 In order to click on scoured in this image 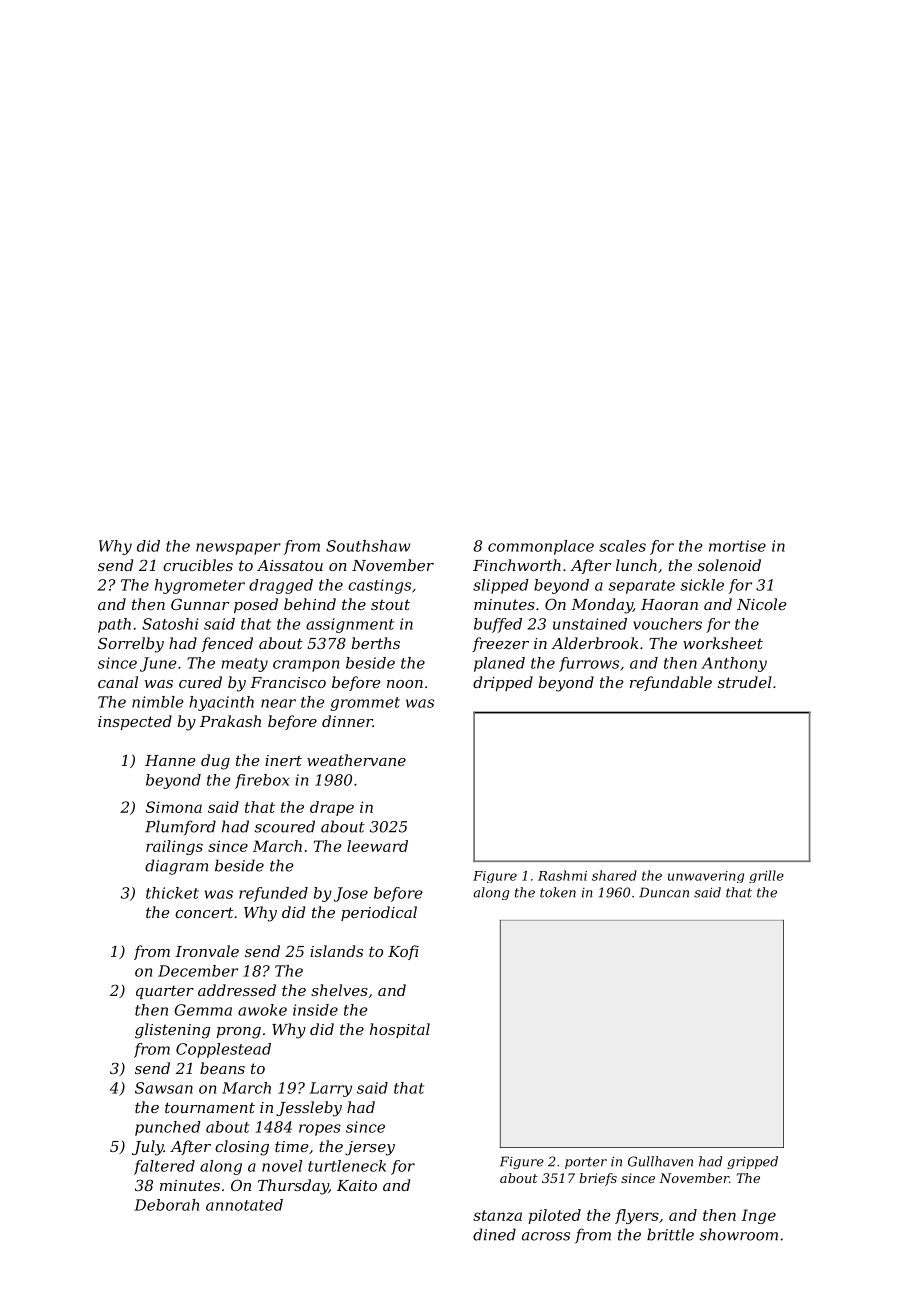, I will do `click(285, 826)`.
